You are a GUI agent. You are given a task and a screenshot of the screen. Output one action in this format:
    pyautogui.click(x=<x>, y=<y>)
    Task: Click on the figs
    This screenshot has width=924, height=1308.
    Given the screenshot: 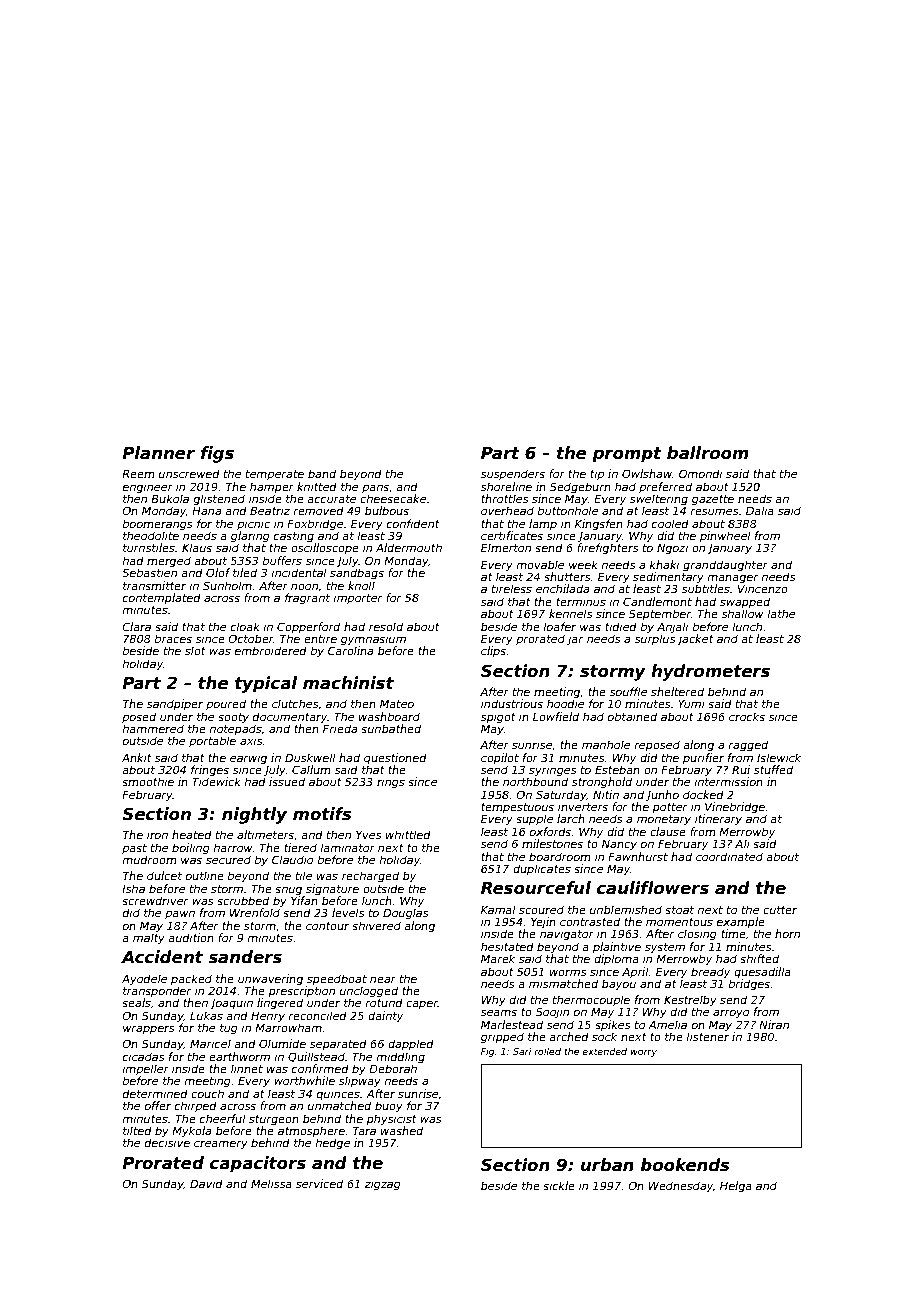 What is the action you would take?
    pyautogui.click(x=217, y=454)
